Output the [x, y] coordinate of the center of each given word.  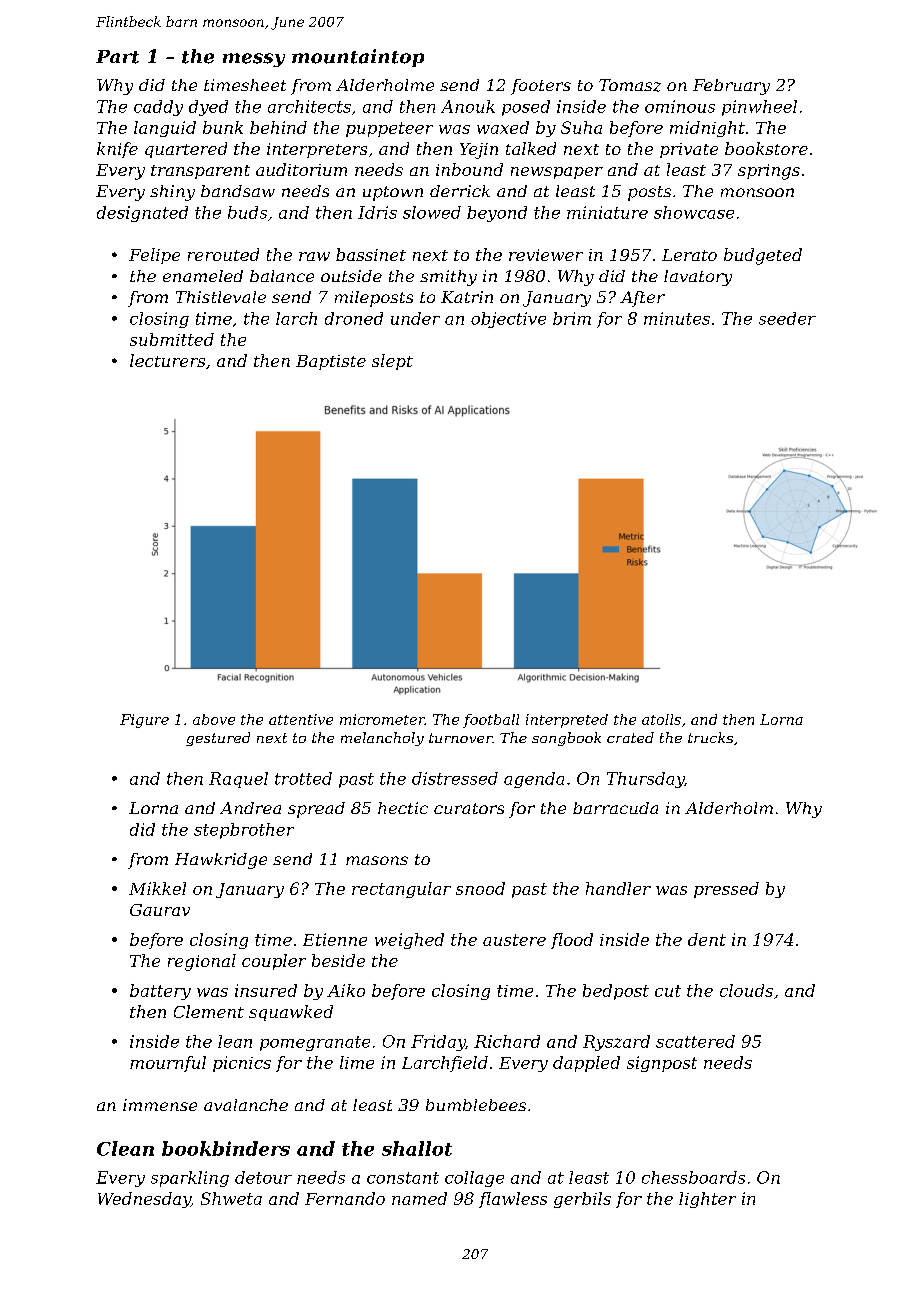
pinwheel [759, 108]
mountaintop [358, 58]
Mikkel [157, 888]
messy [254, 60]
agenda [534, 780]
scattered [695, 1041]
